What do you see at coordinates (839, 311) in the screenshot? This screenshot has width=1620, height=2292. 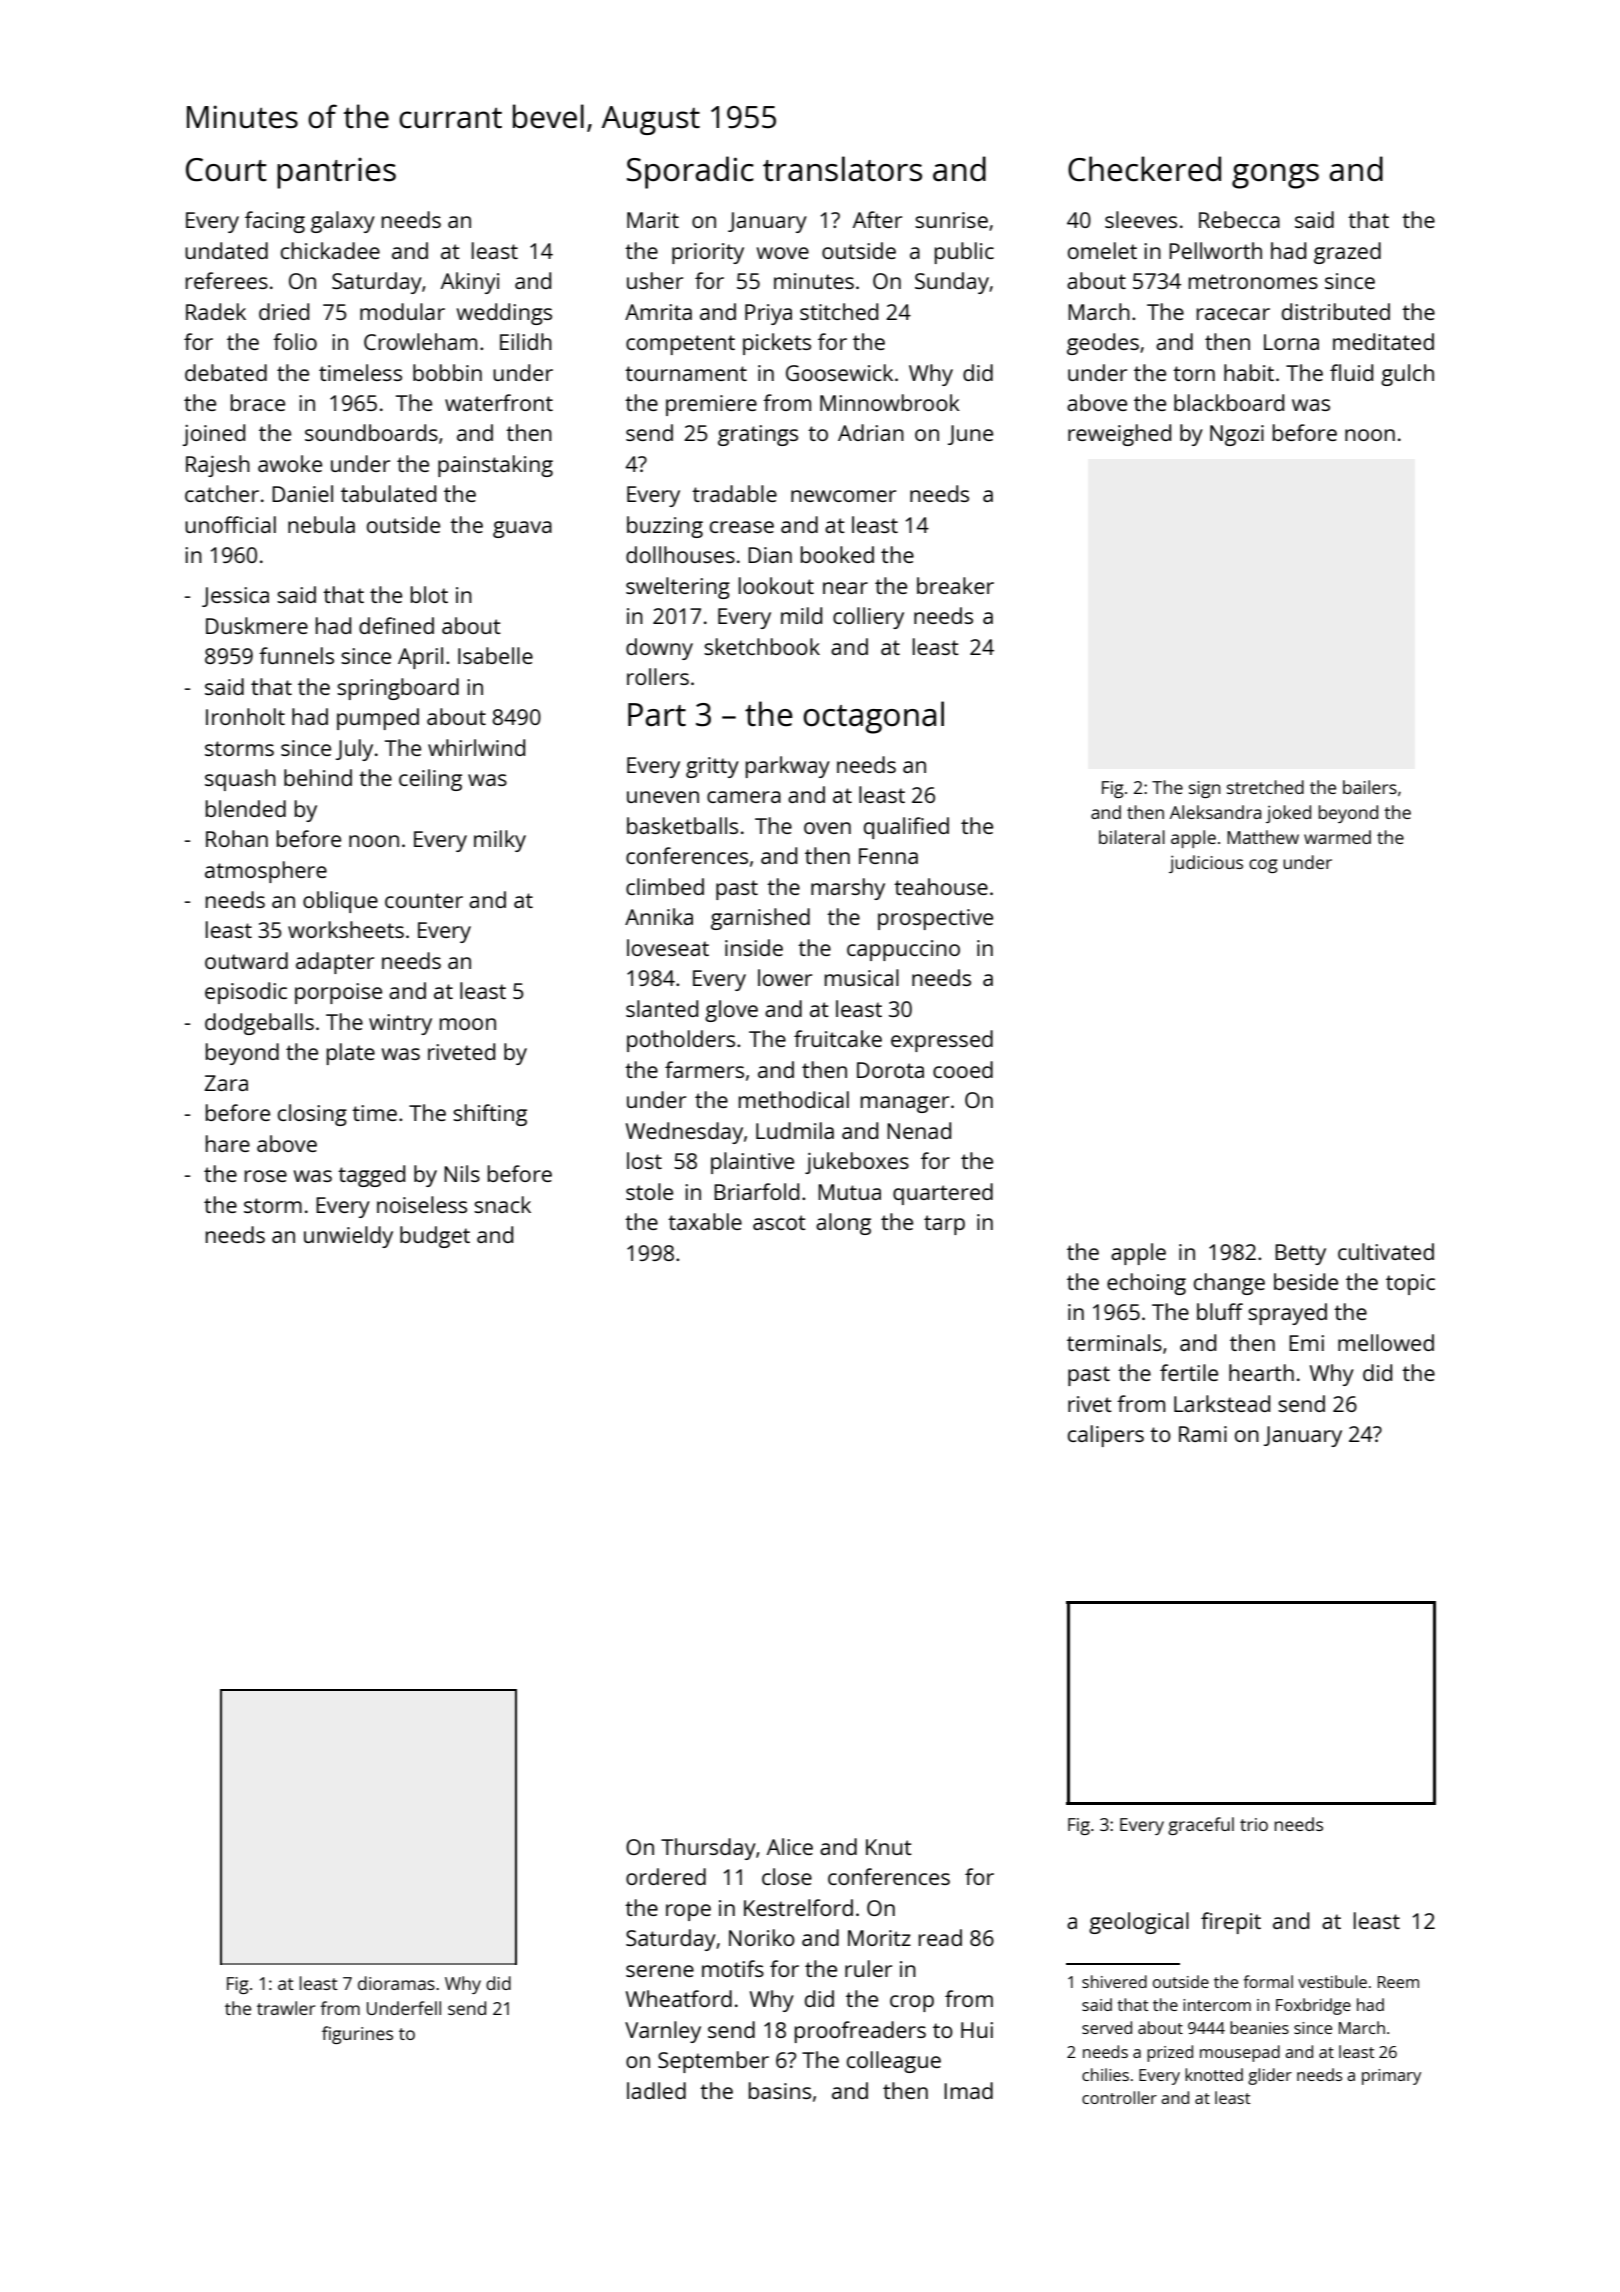 I see `stitched` at bounding box center [839, 311].
